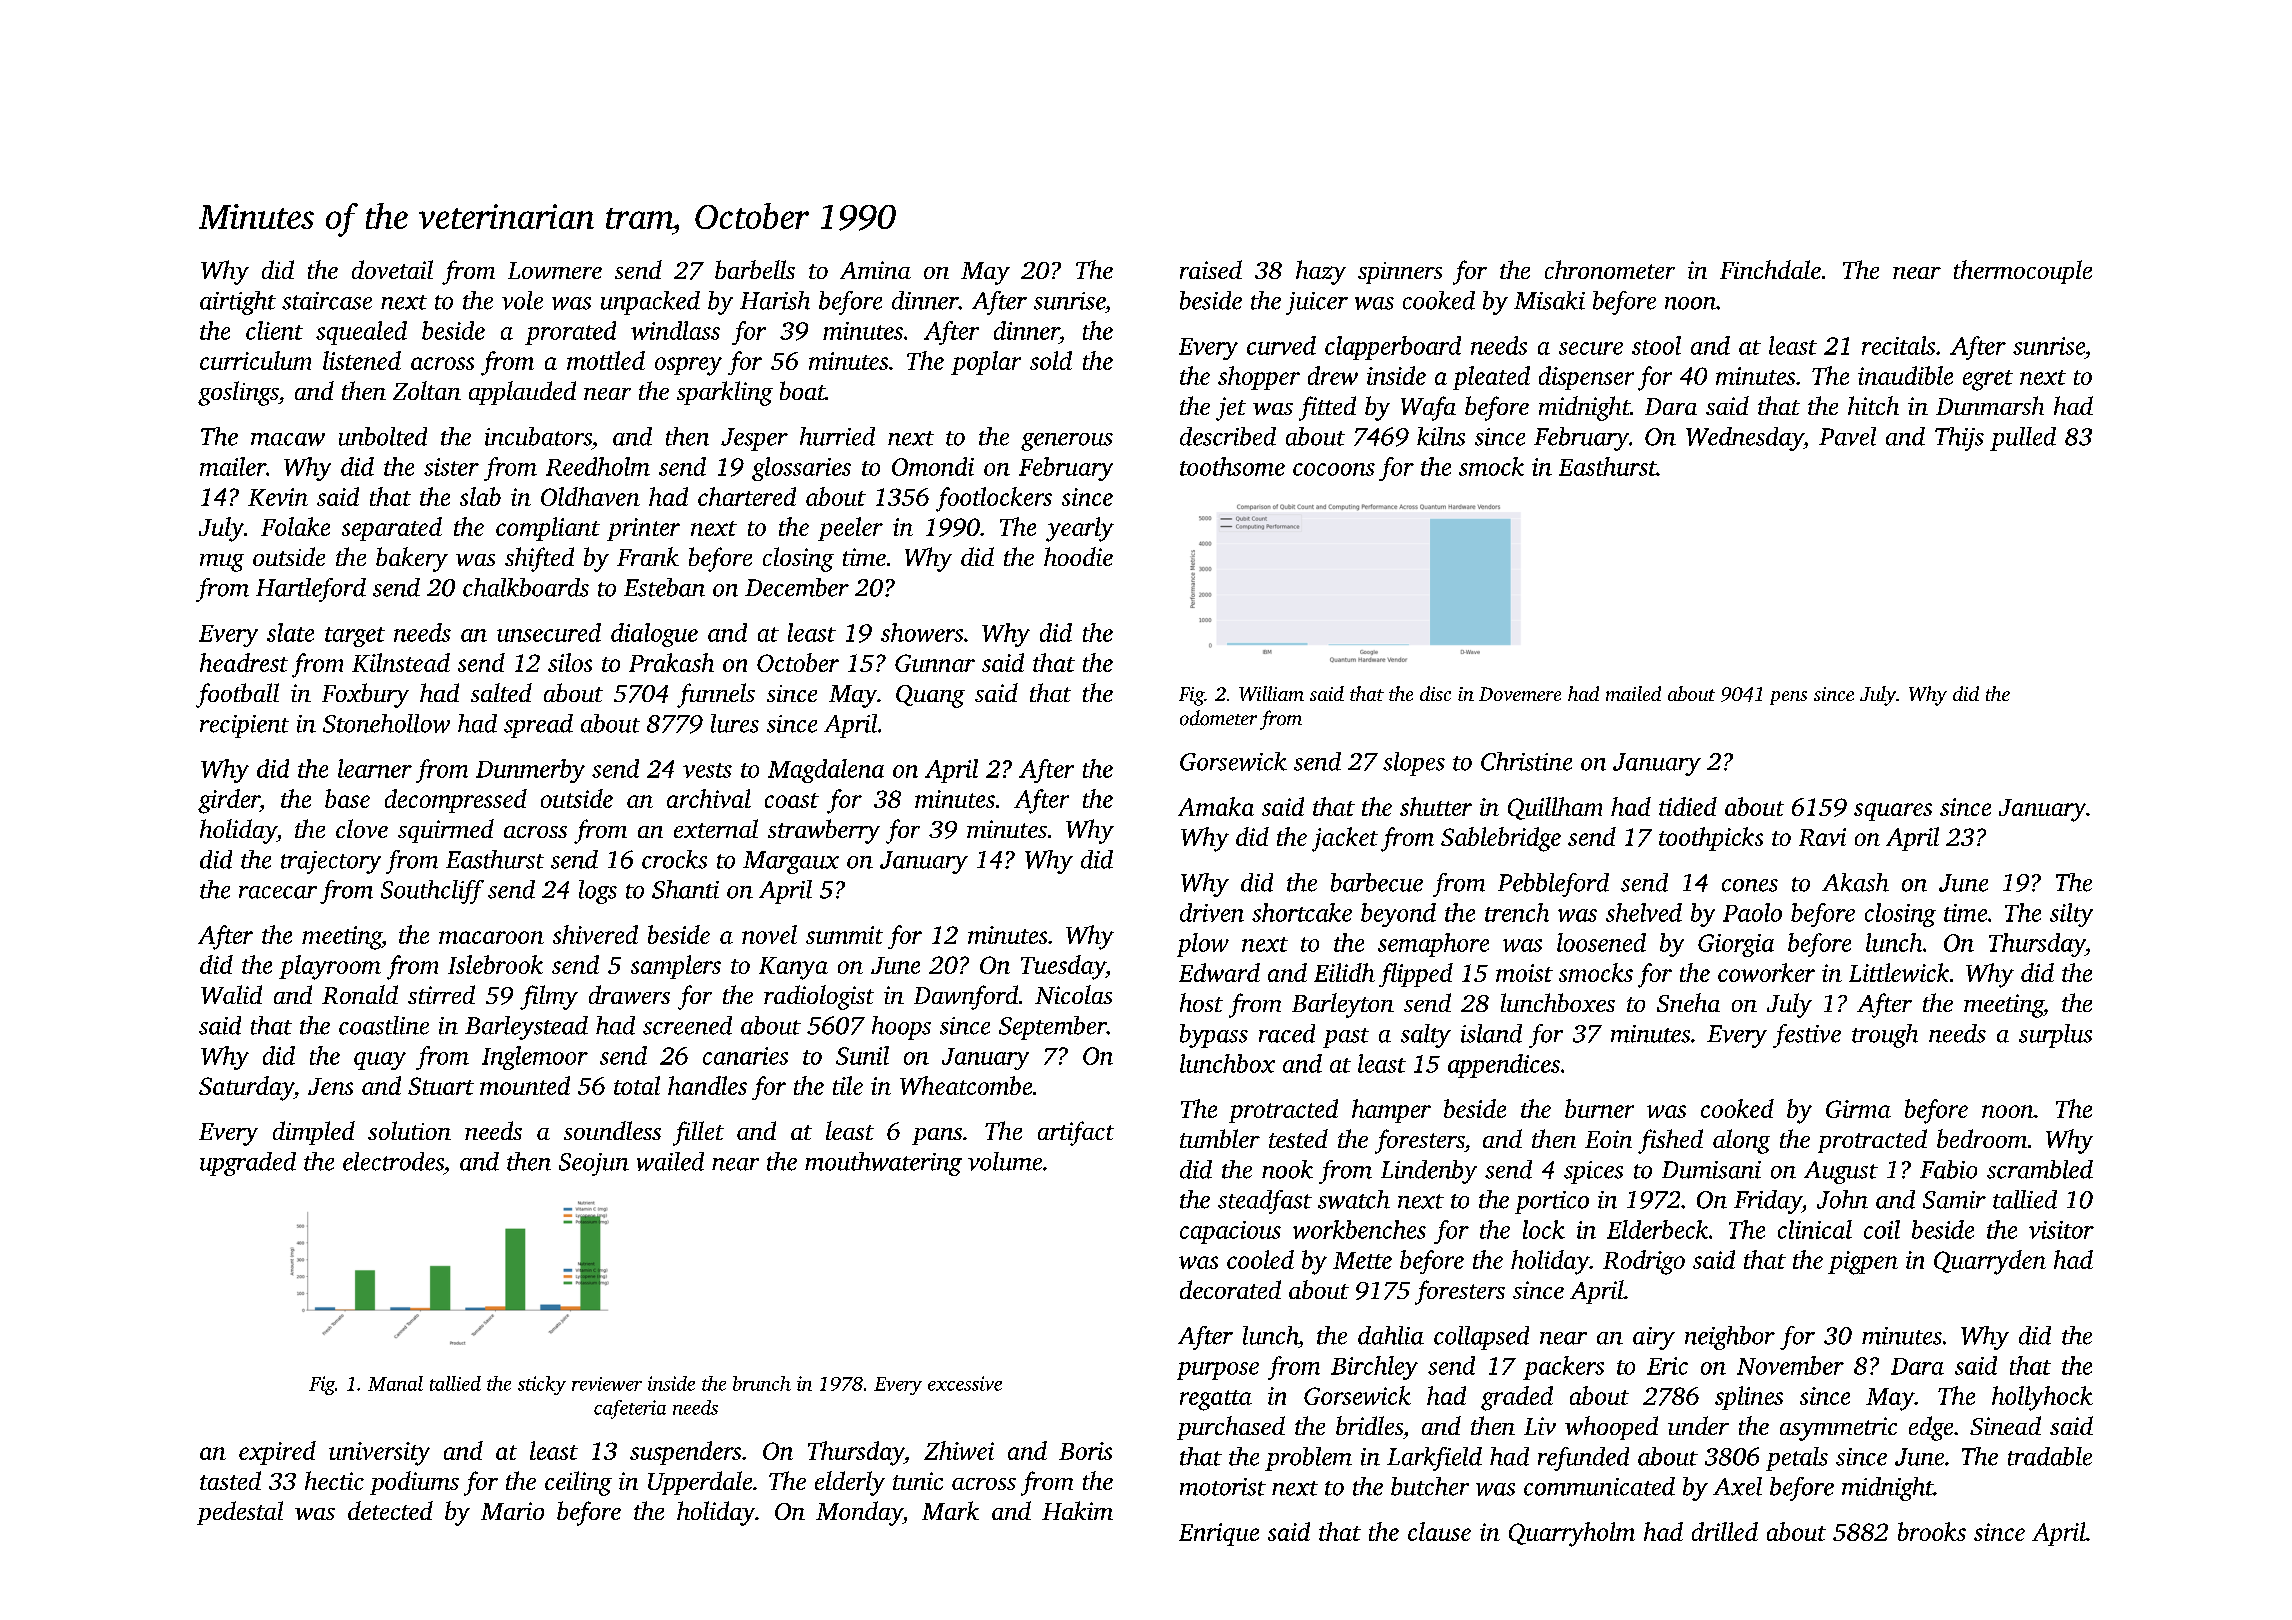  Describe the element at coordinates (688, 366) in the image. I see `osprey` at that location.
